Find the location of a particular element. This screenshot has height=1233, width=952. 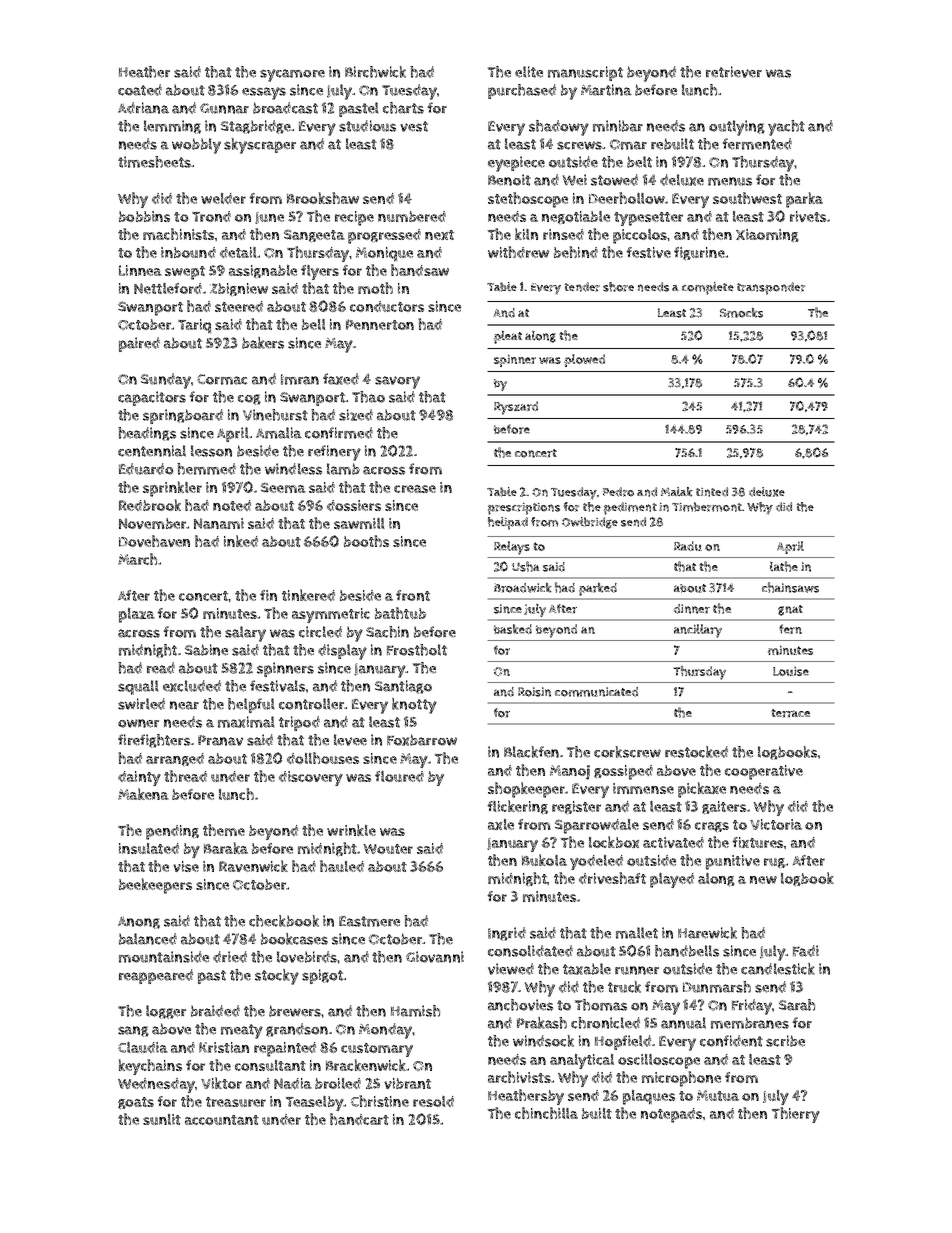

squall is located at coordinates (138, 687).
